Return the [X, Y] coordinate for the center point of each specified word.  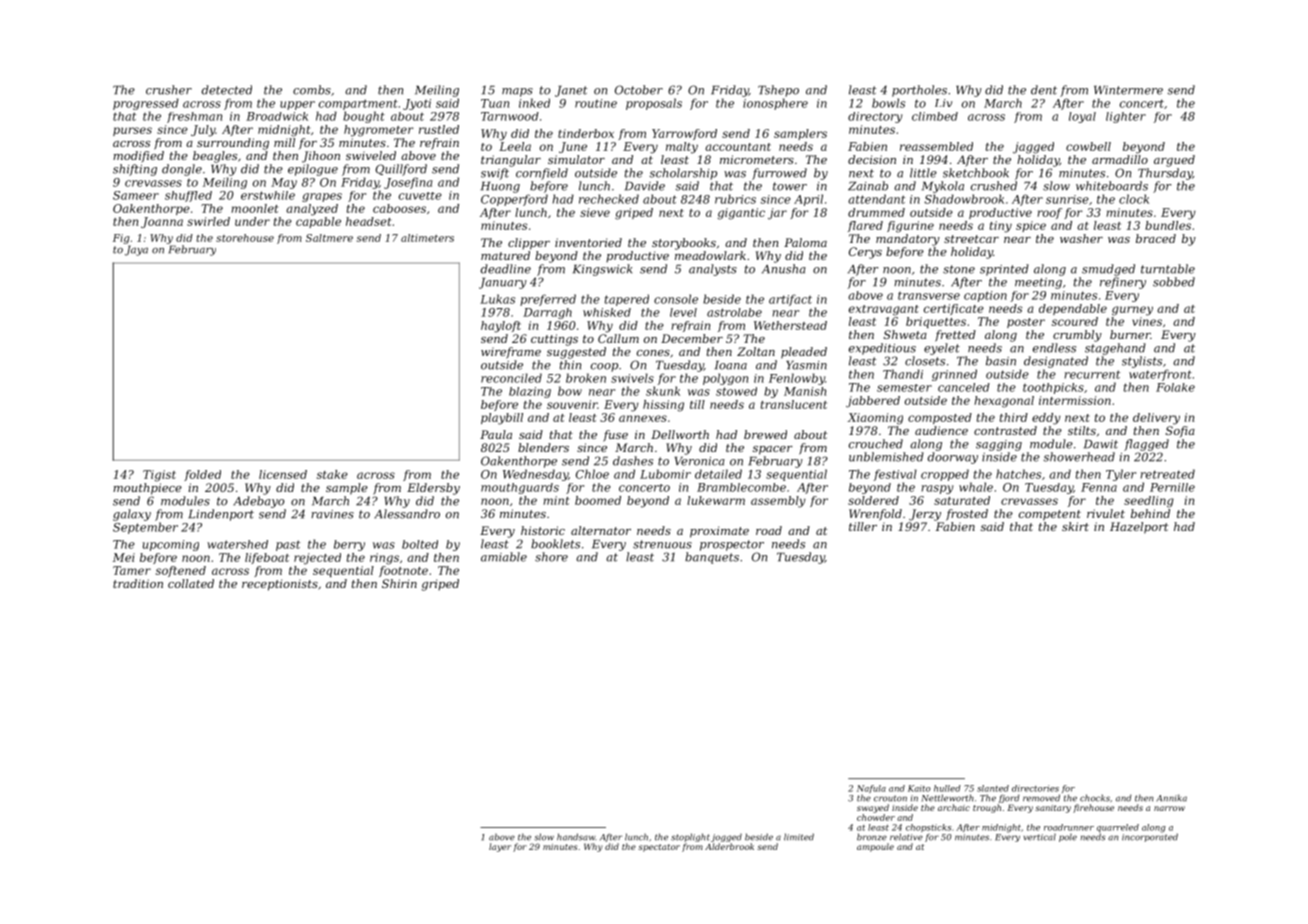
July [203, 131]
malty [682, 148]
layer [500, 847]
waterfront [1160, 375]
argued [1174, 161]
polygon [725, 379]
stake [332, 474]
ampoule [875, 847]
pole [1068, 837]
